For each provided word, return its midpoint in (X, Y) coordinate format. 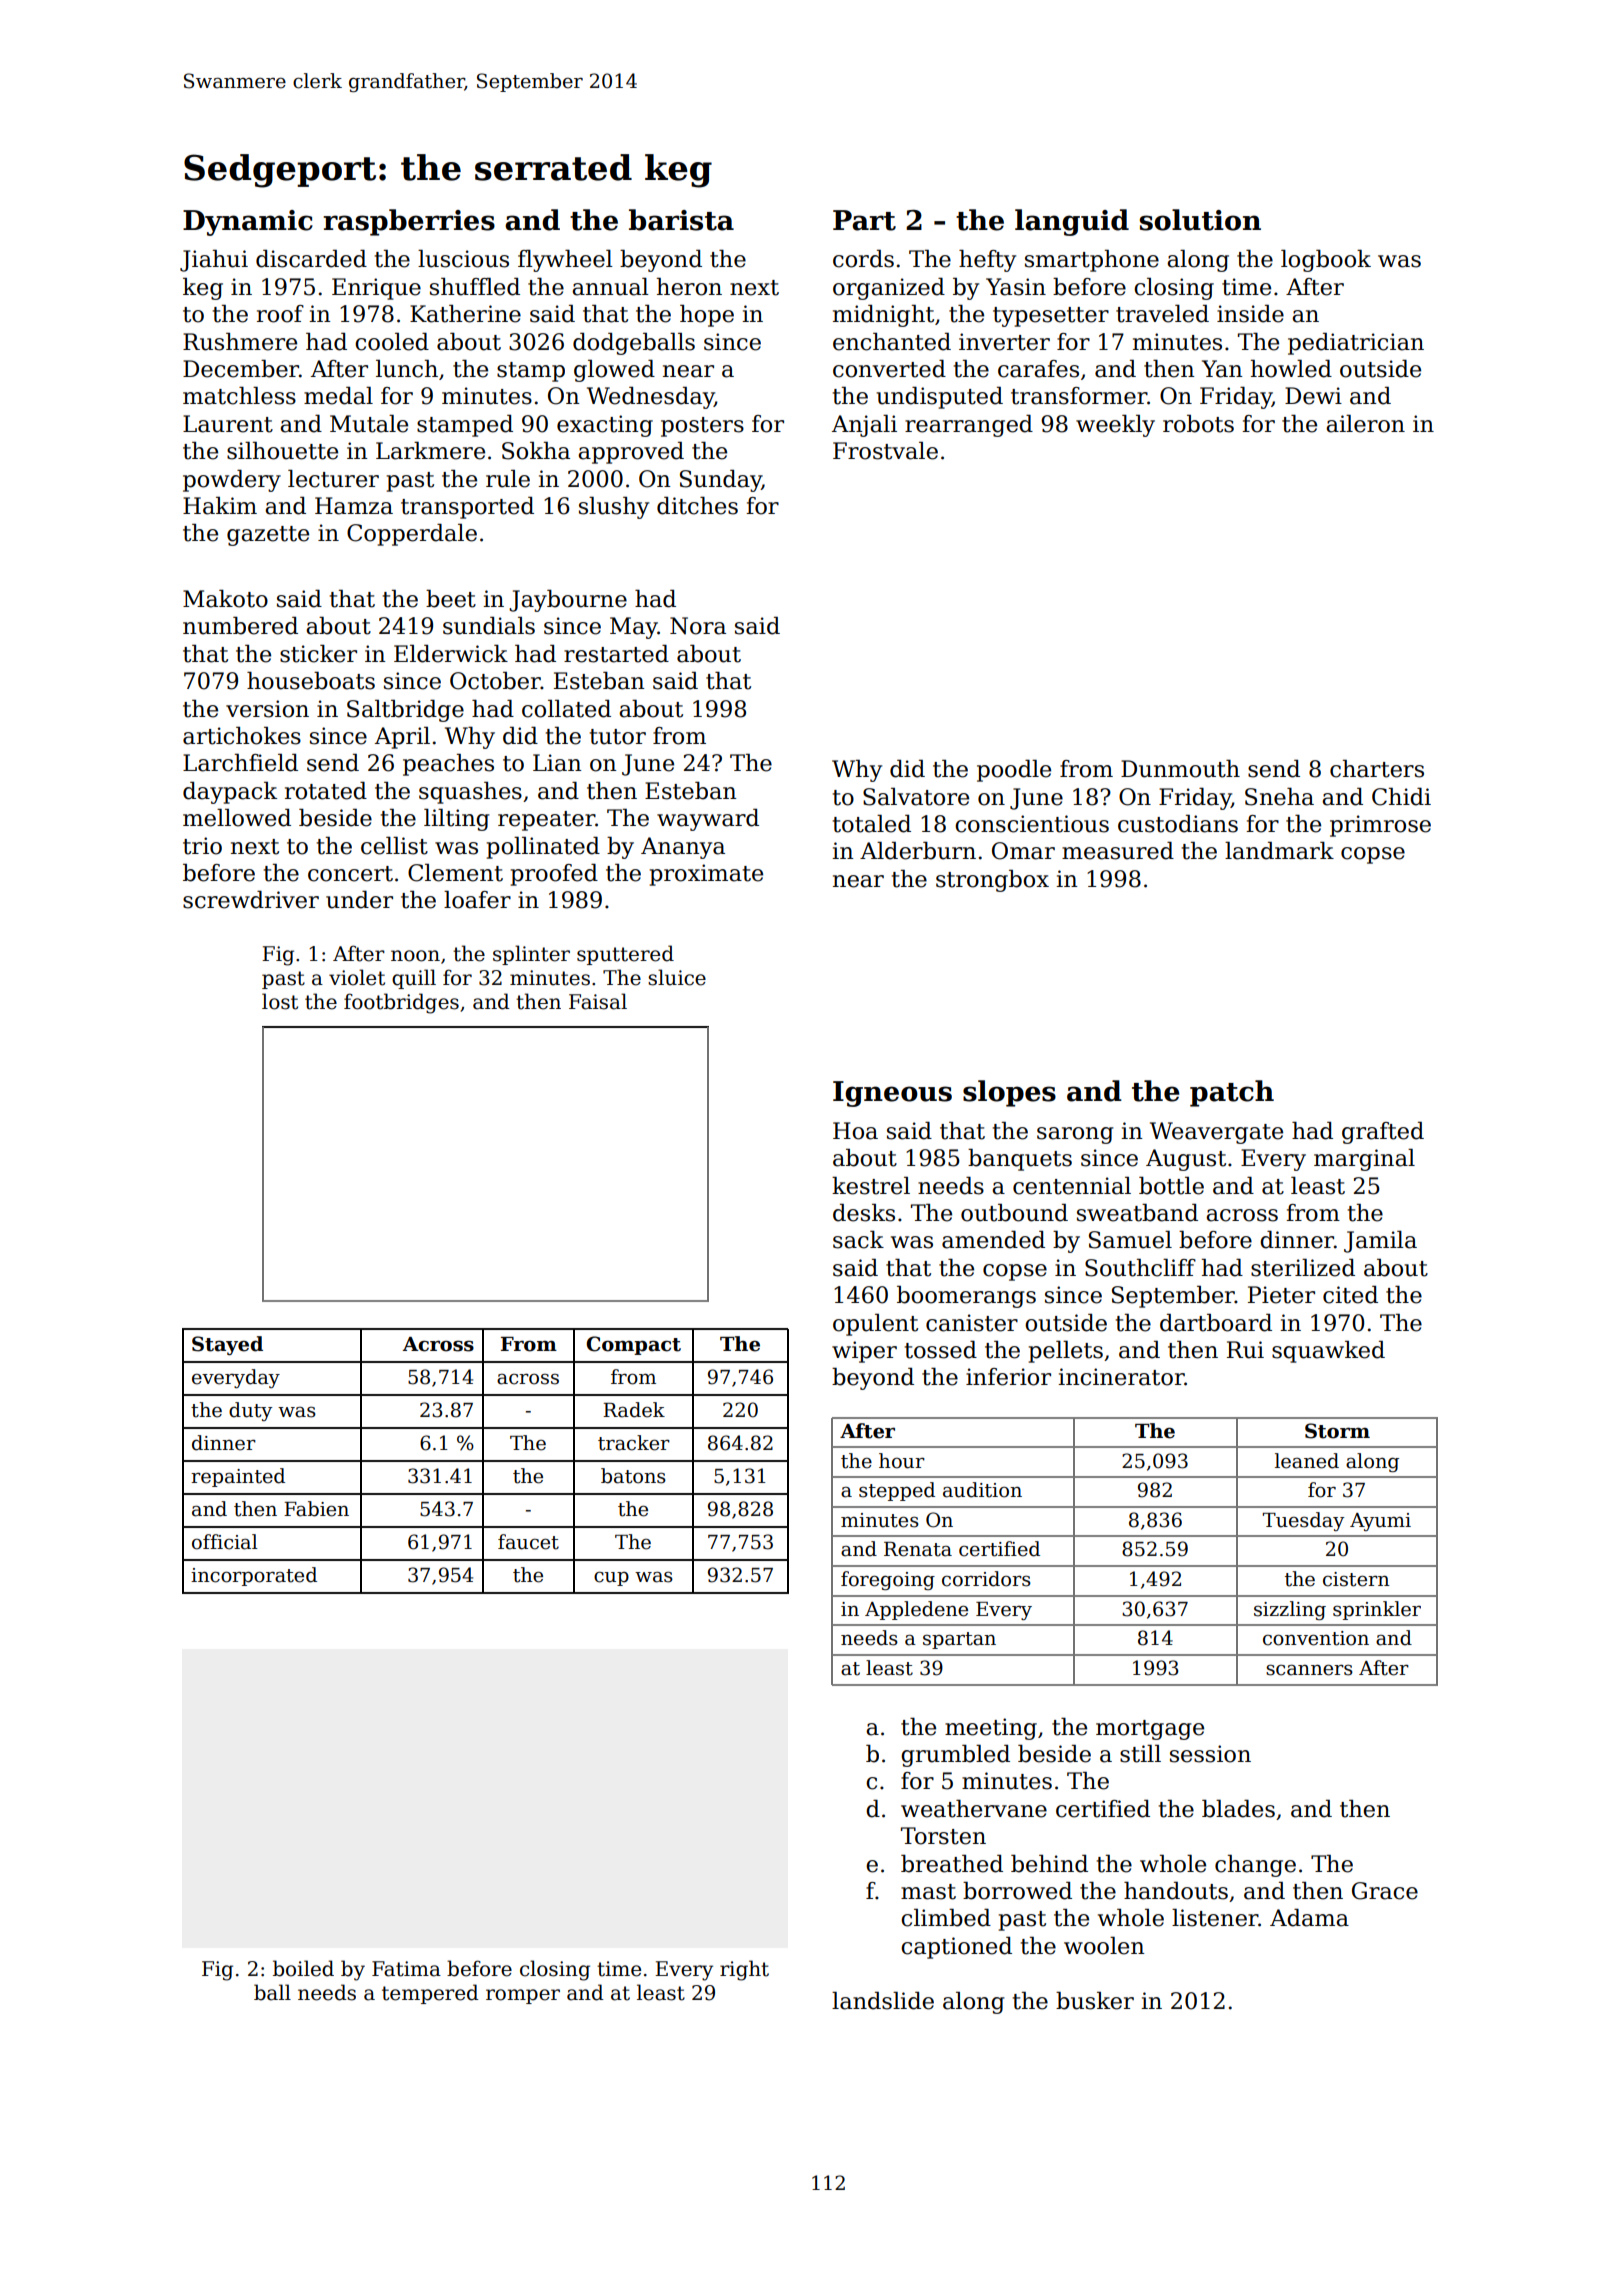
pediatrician (1356, 344)
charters (1377, 769)
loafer (477, 900)
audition (982, 1490)
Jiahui (214, 261)
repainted (238, 1477)
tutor (618, 737)
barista (681, 220)
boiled (303, 1968)
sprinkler (1377, 1610)
